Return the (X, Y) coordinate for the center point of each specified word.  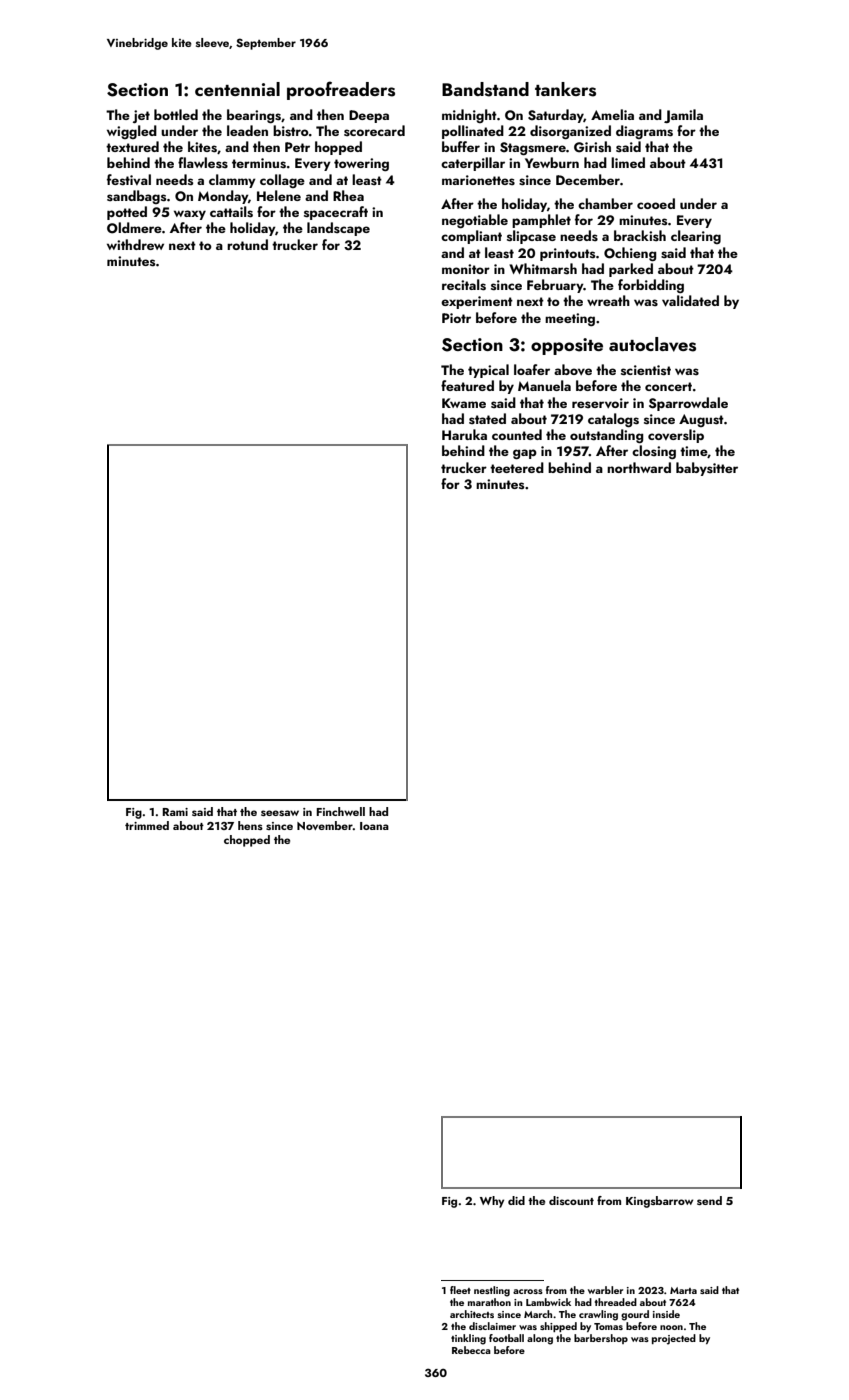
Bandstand (485, 89)
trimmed (147, 825)
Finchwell (340, 811)
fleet (460, 1290)
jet (141, 116)
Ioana (374, 826)
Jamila (683, 116)
